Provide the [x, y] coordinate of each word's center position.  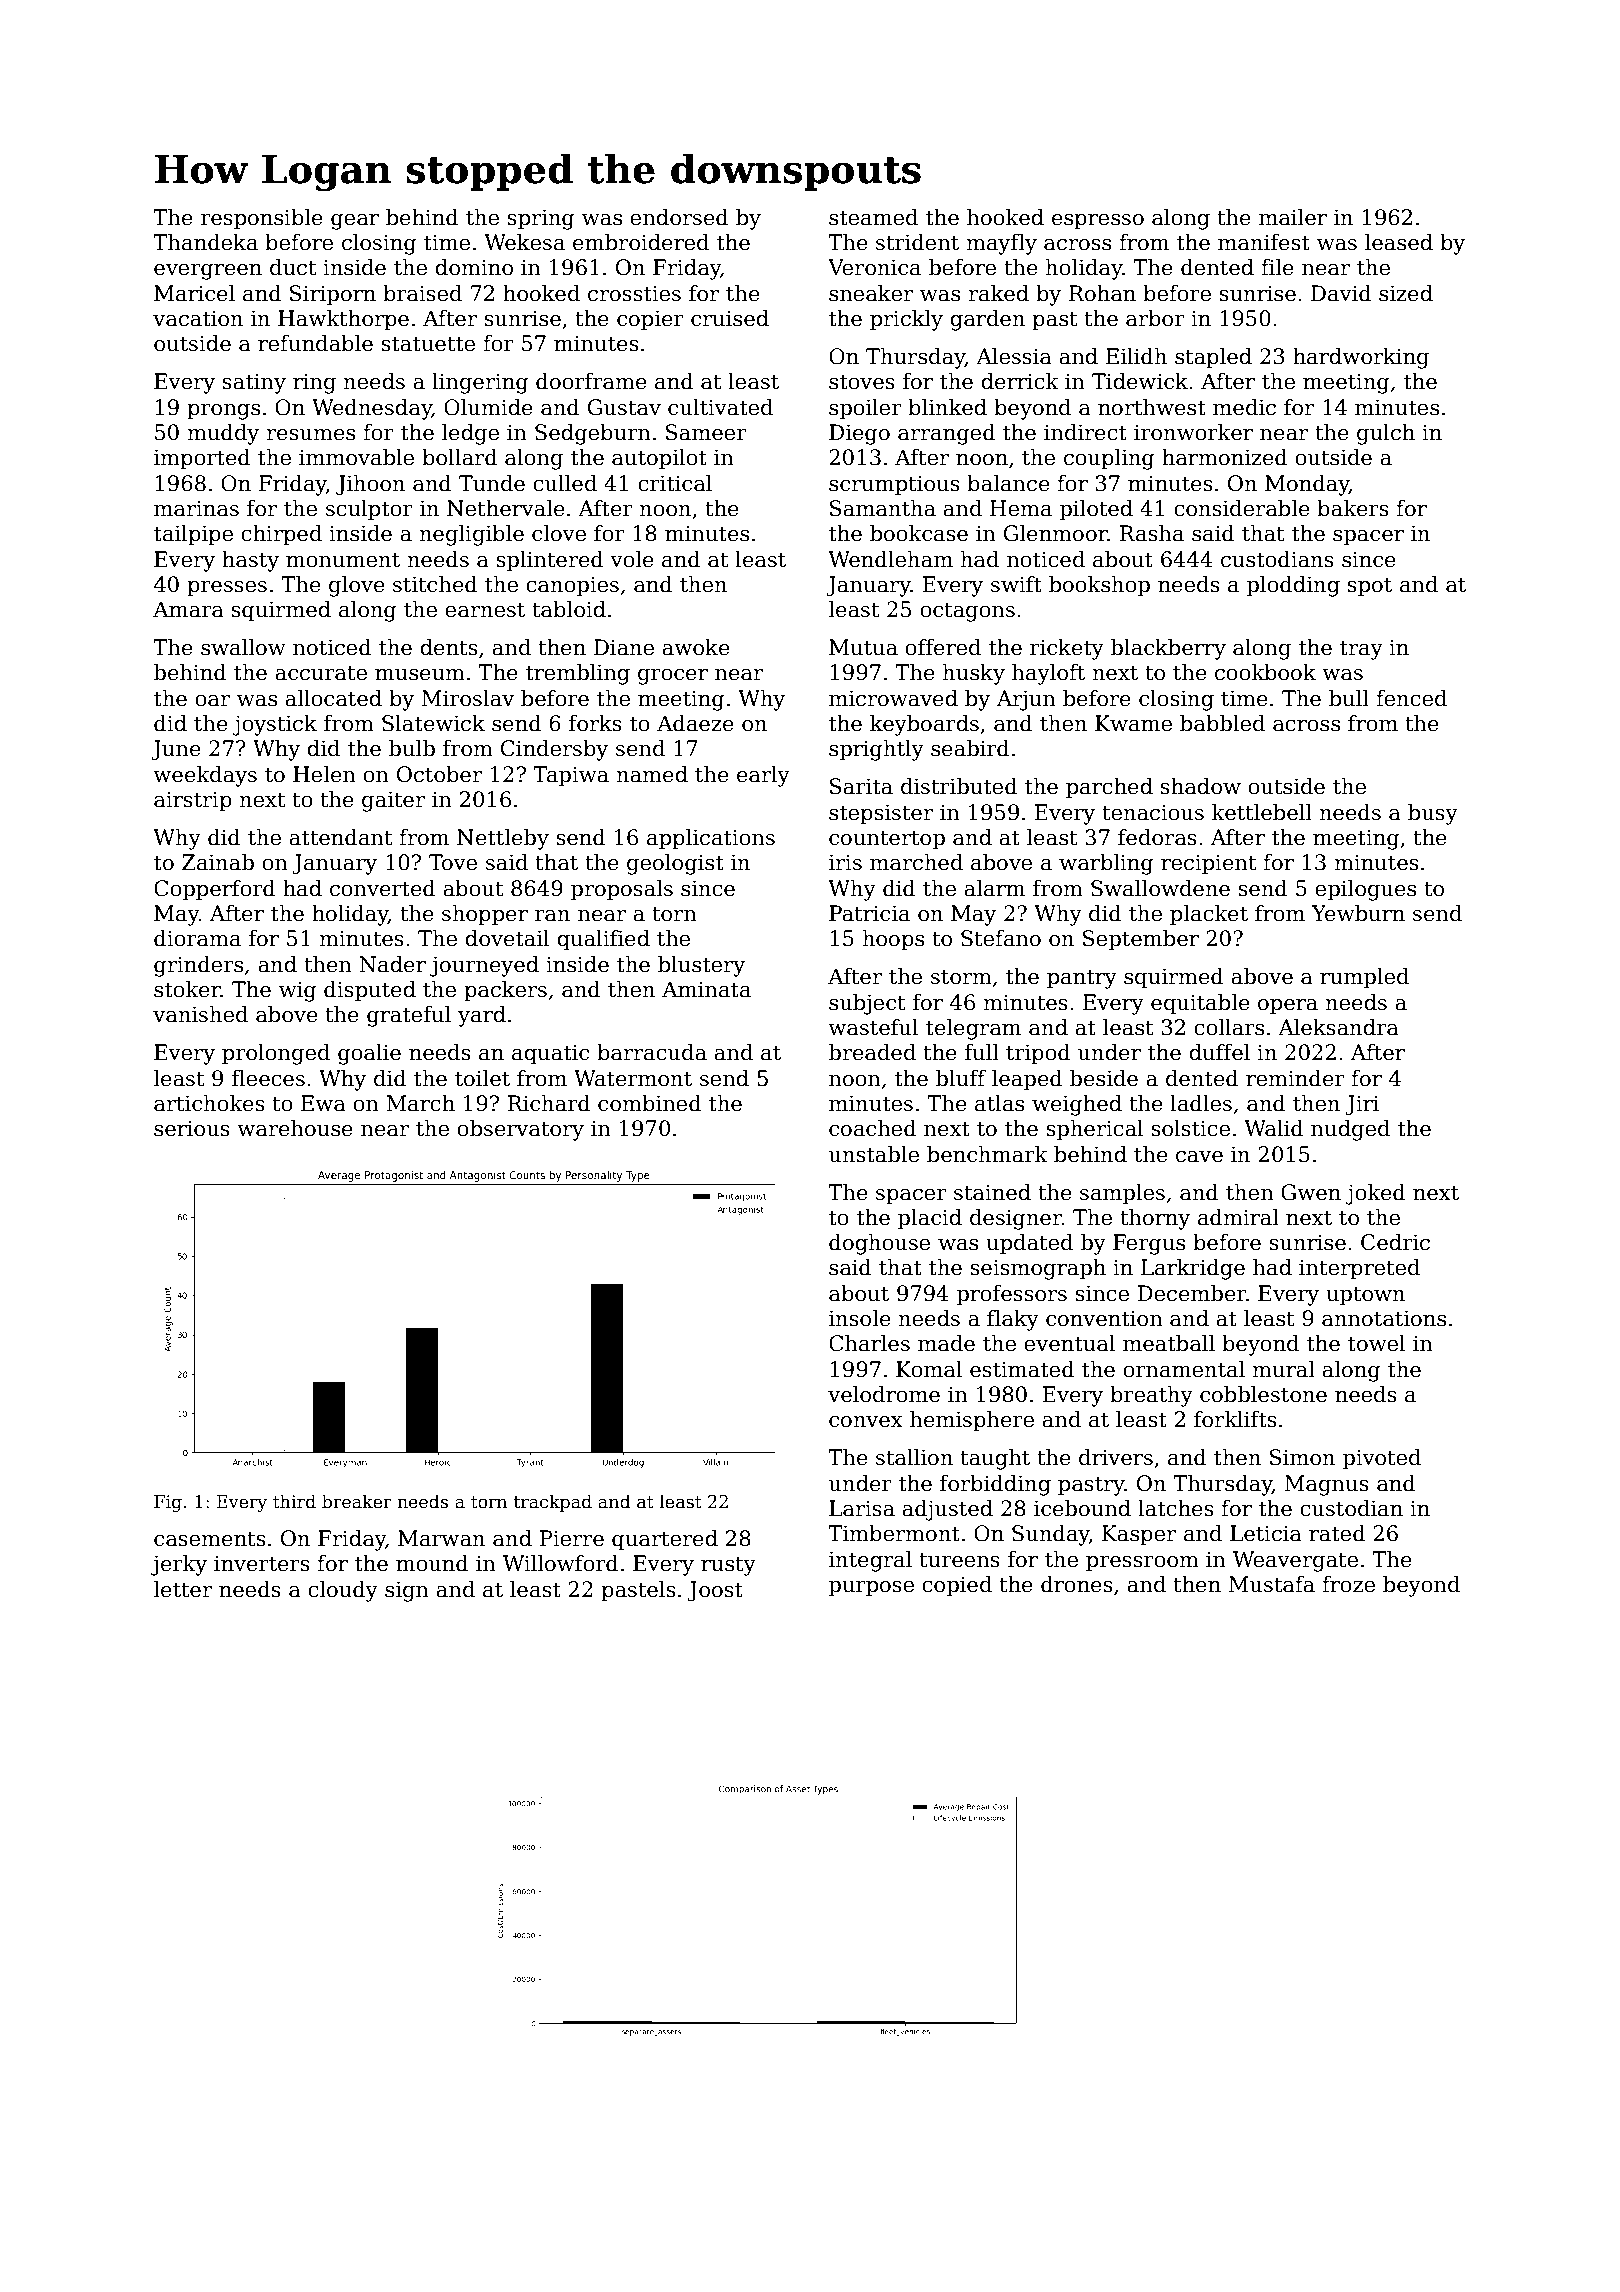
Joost [715, 1591]
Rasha [1151, 533]
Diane [624, 647]
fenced [1411, 698]
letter [183, 1589]
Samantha [883, 508]
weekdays [205, 776]
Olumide [488, 407]
